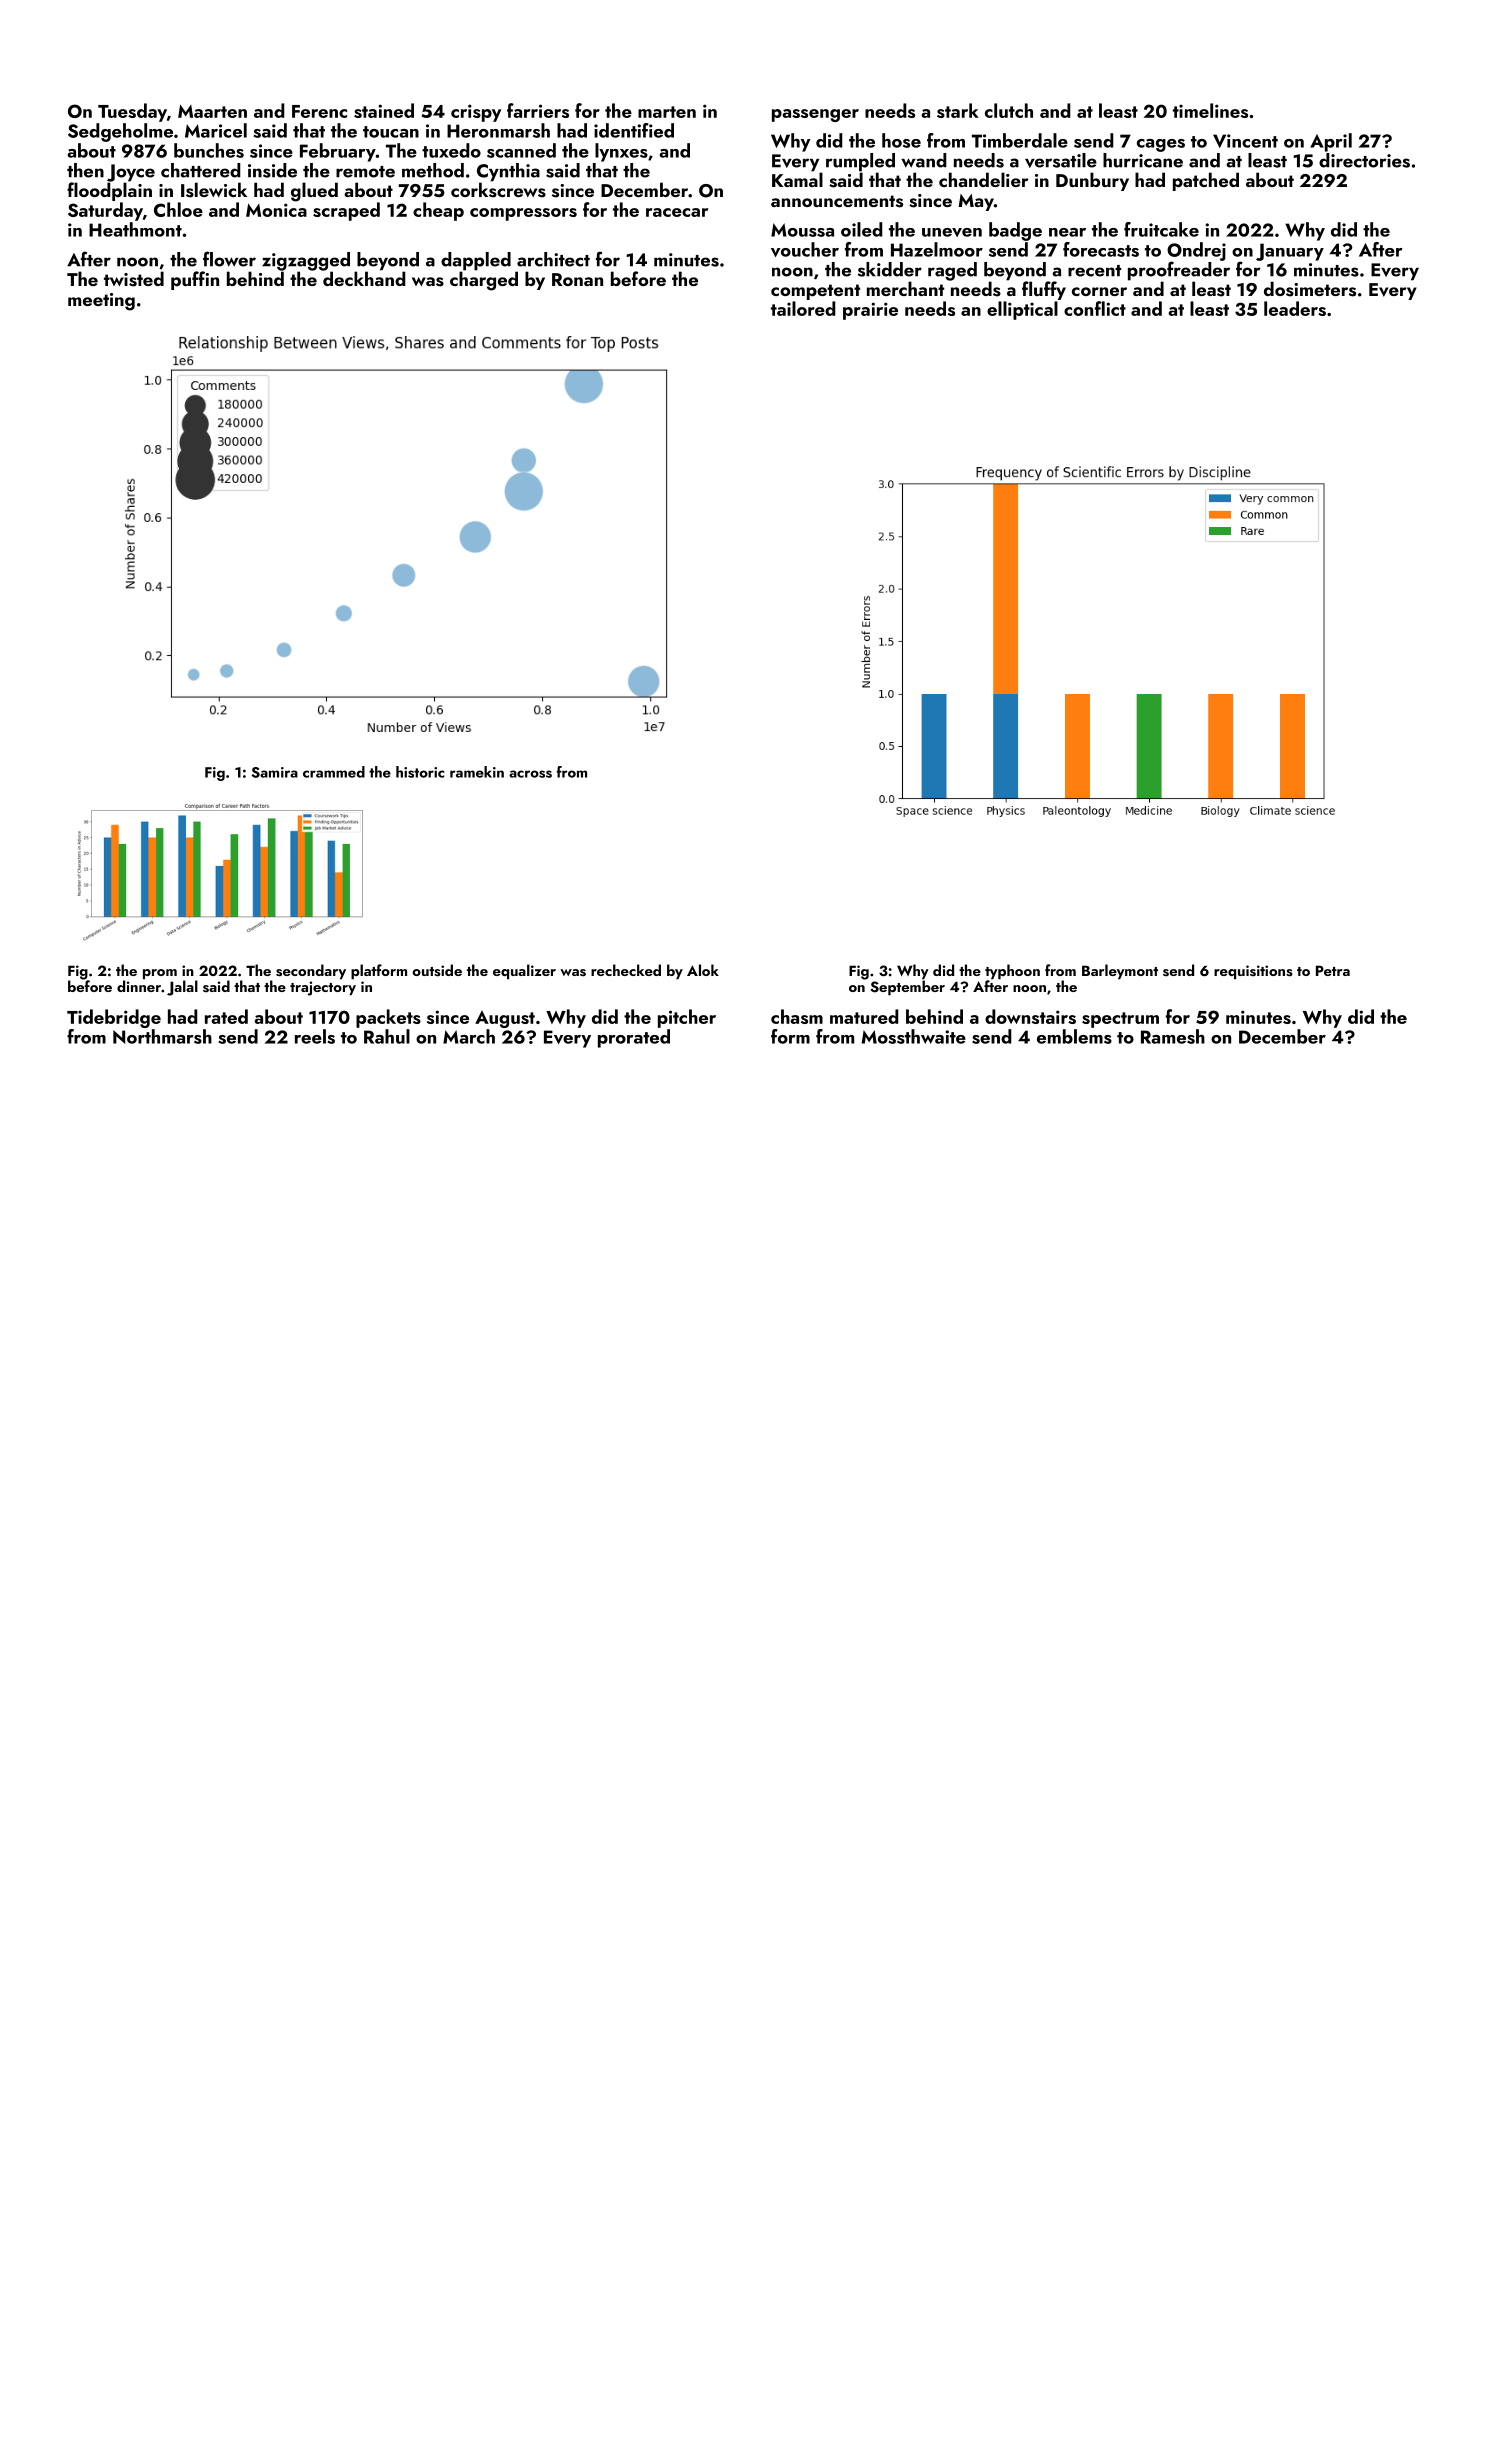 Image resolution: width=1496 pixels, height=2464 pixels. Describe the element at coordinates (621, 152) in the screenshot. I see `lynxes` at that location.
